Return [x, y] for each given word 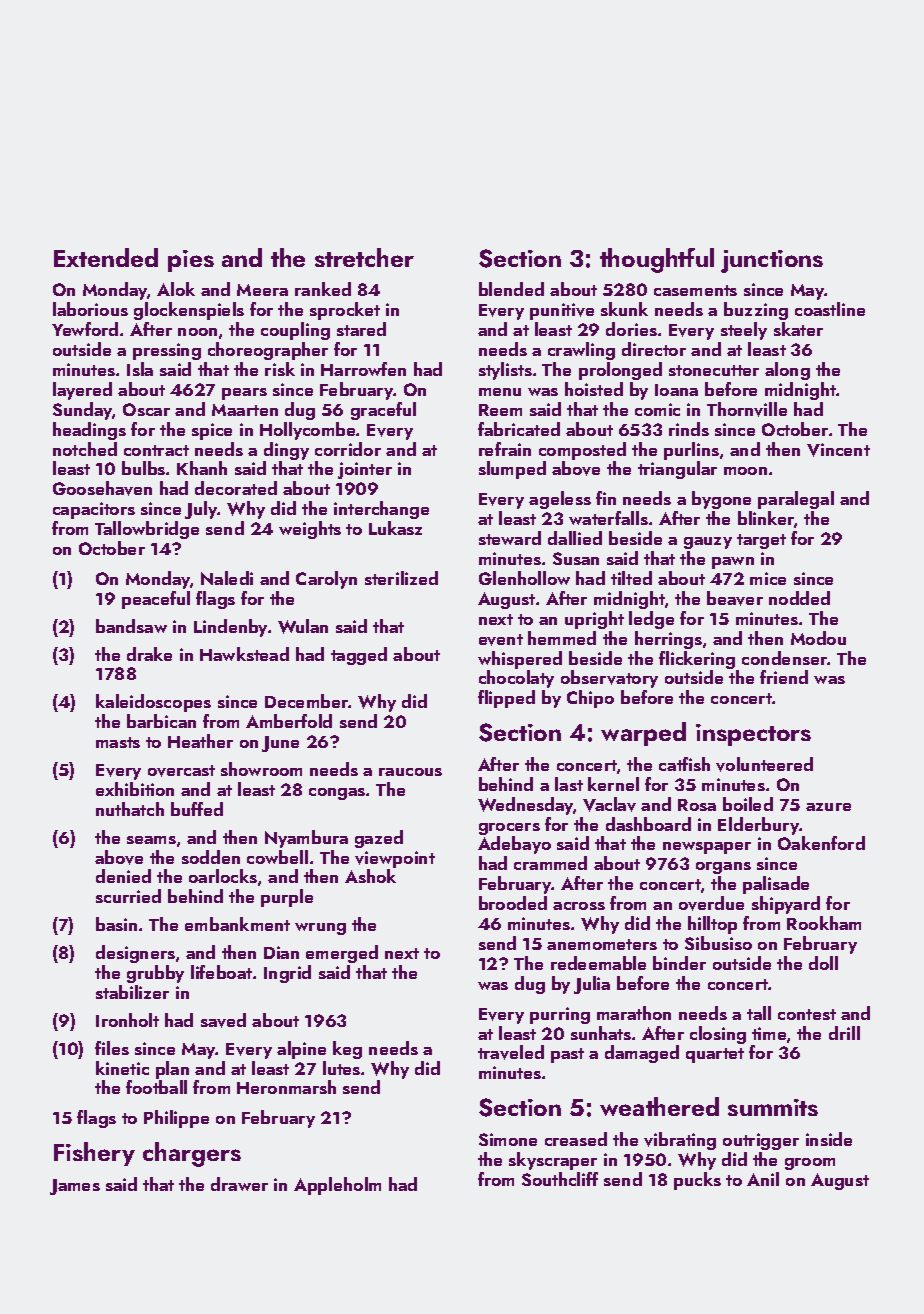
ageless [560, 500]
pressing [167, 351]
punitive [562, 311]
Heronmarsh [286, 1087]
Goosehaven [102, 488]
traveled [511, 1052]
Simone [508, 1139]
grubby [155, 974]
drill [844, 1033]
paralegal [796, 500]
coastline [830, 309]
